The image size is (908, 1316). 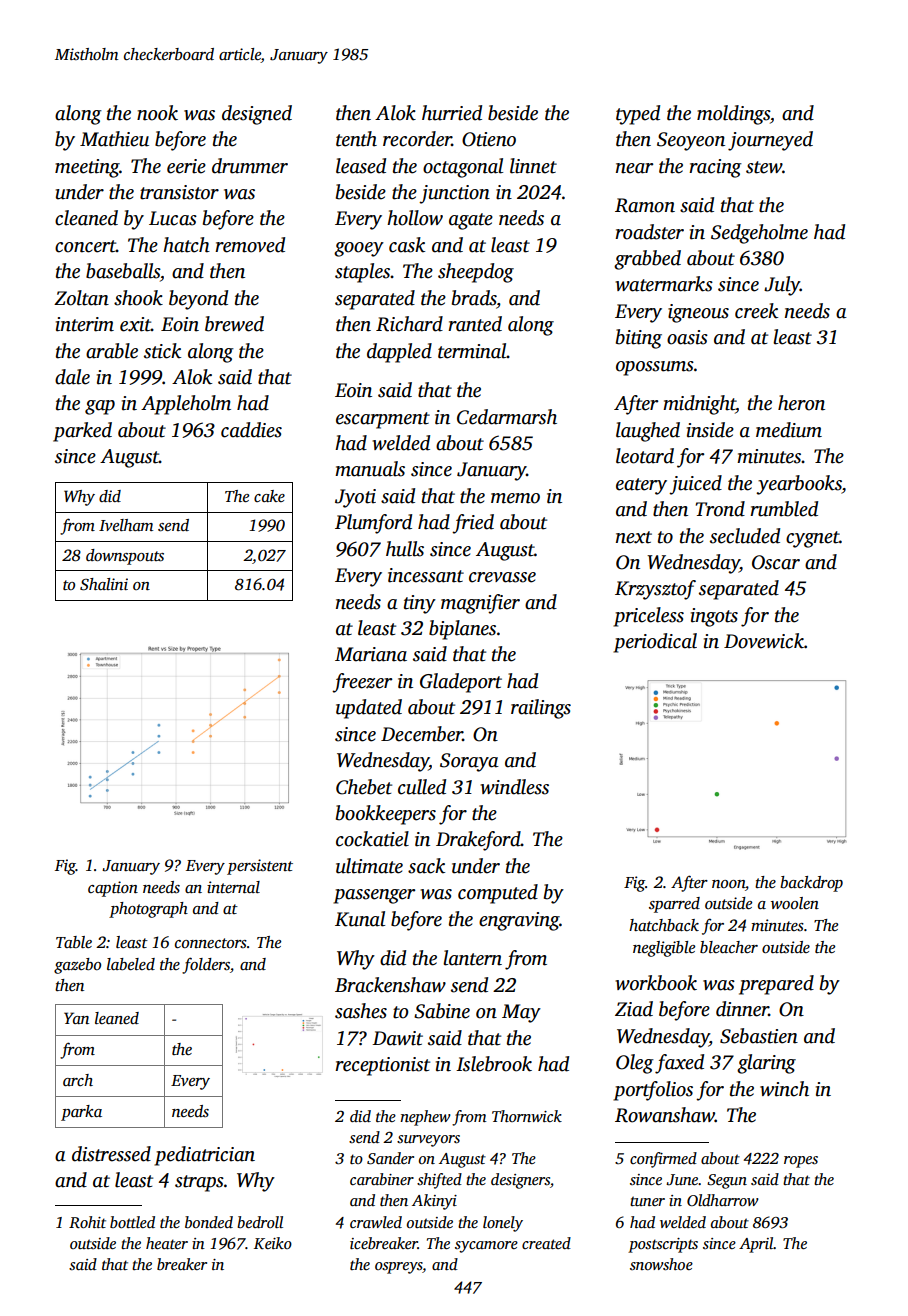 What do you see at coordinates (811, 884) in the screenshot?
I see `backdrop` at bounding box center [811, 884].
